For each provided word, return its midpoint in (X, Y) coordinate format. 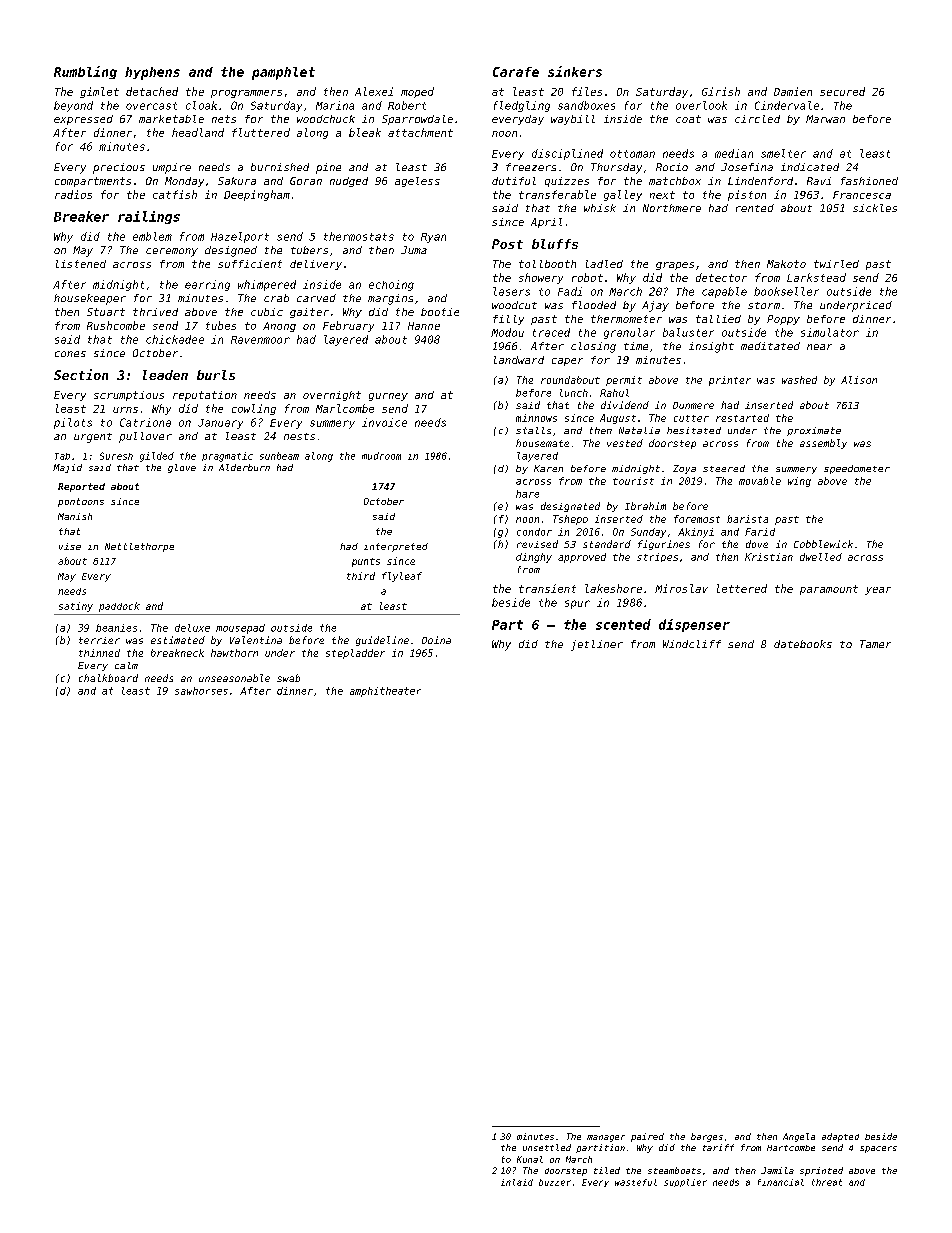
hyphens (152, 73)
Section (81, 374)
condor (534, 532)
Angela (799, 1137)
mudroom (381, 456)
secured (842, 91)
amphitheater (385, 692)
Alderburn (244, 467)
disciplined (567, 154)
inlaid (517, 1182)
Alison (859, 380)
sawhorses (201, 691)
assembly (823, 444)
